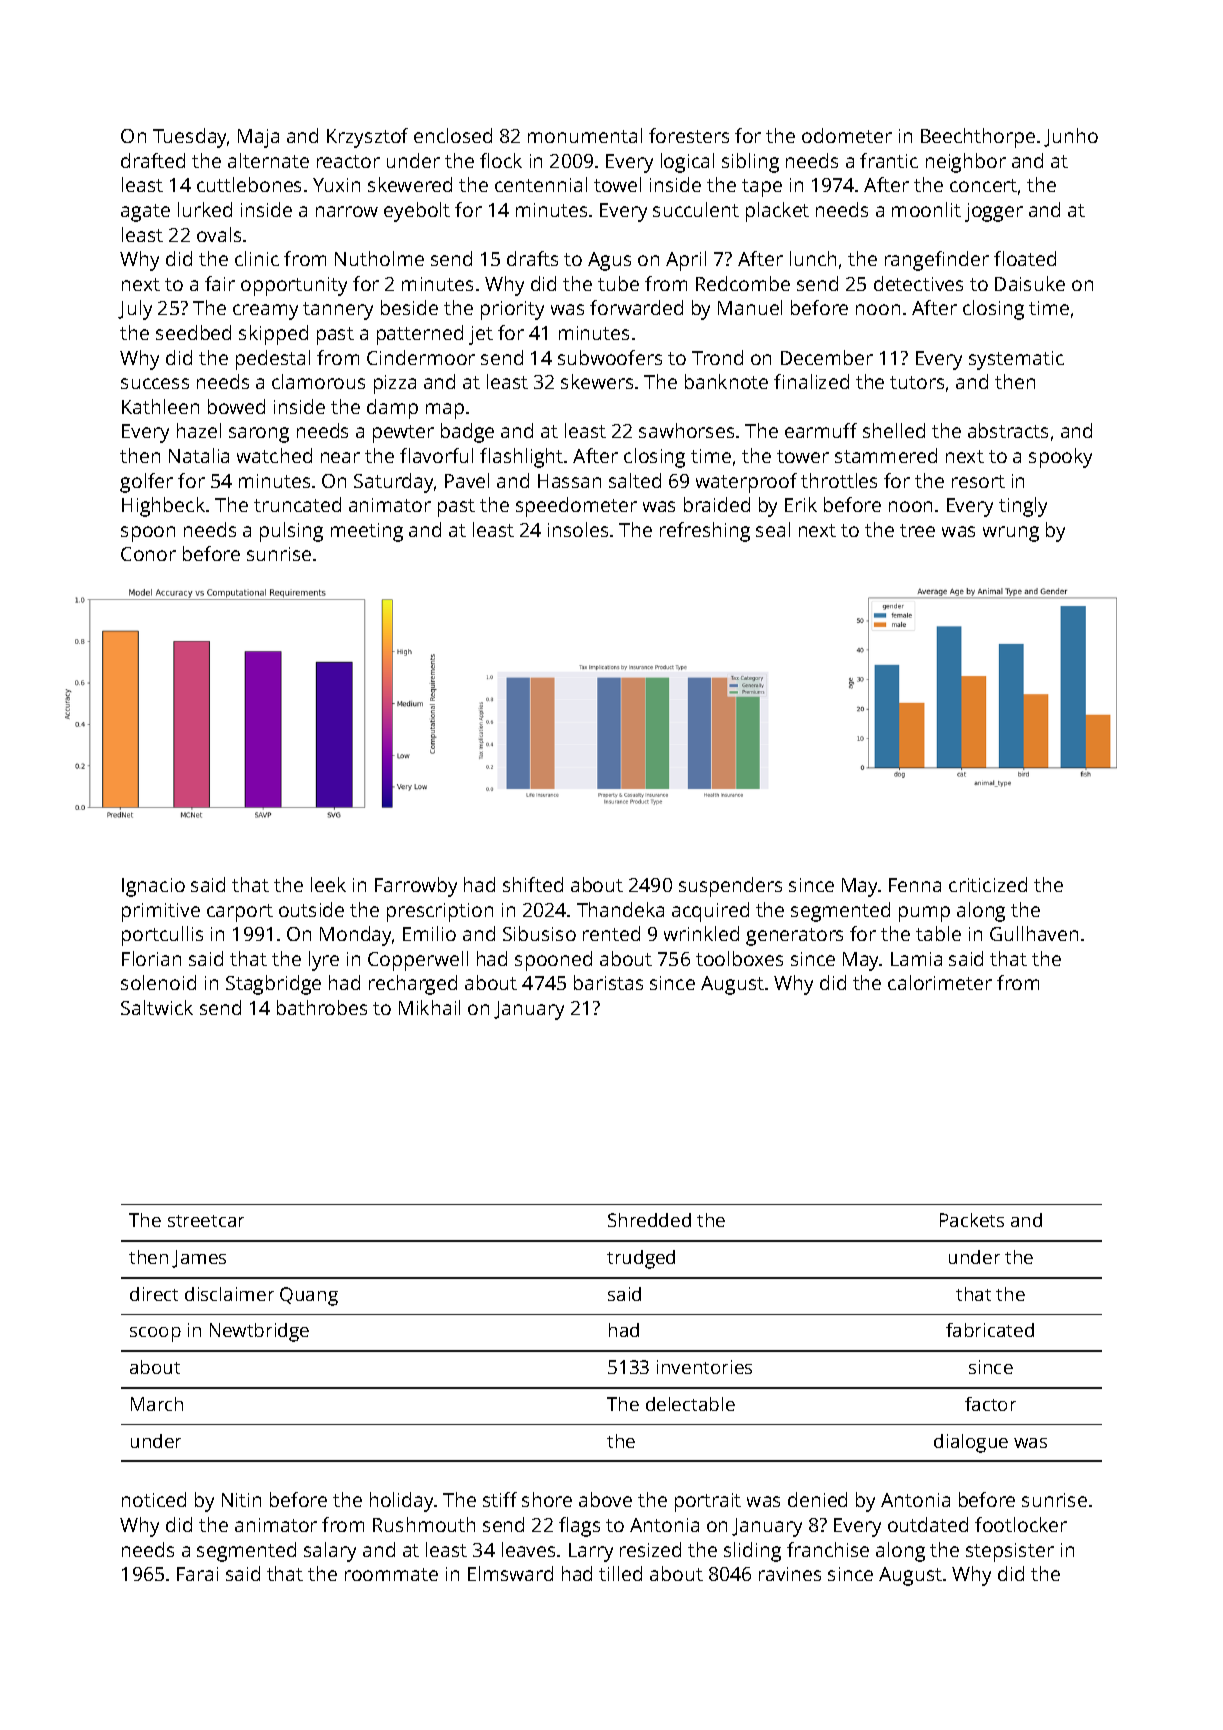 This page has width=1223, height=1730. Describe the element at coordinates (197, 1574) in the page. I see `Farai` at that location.
